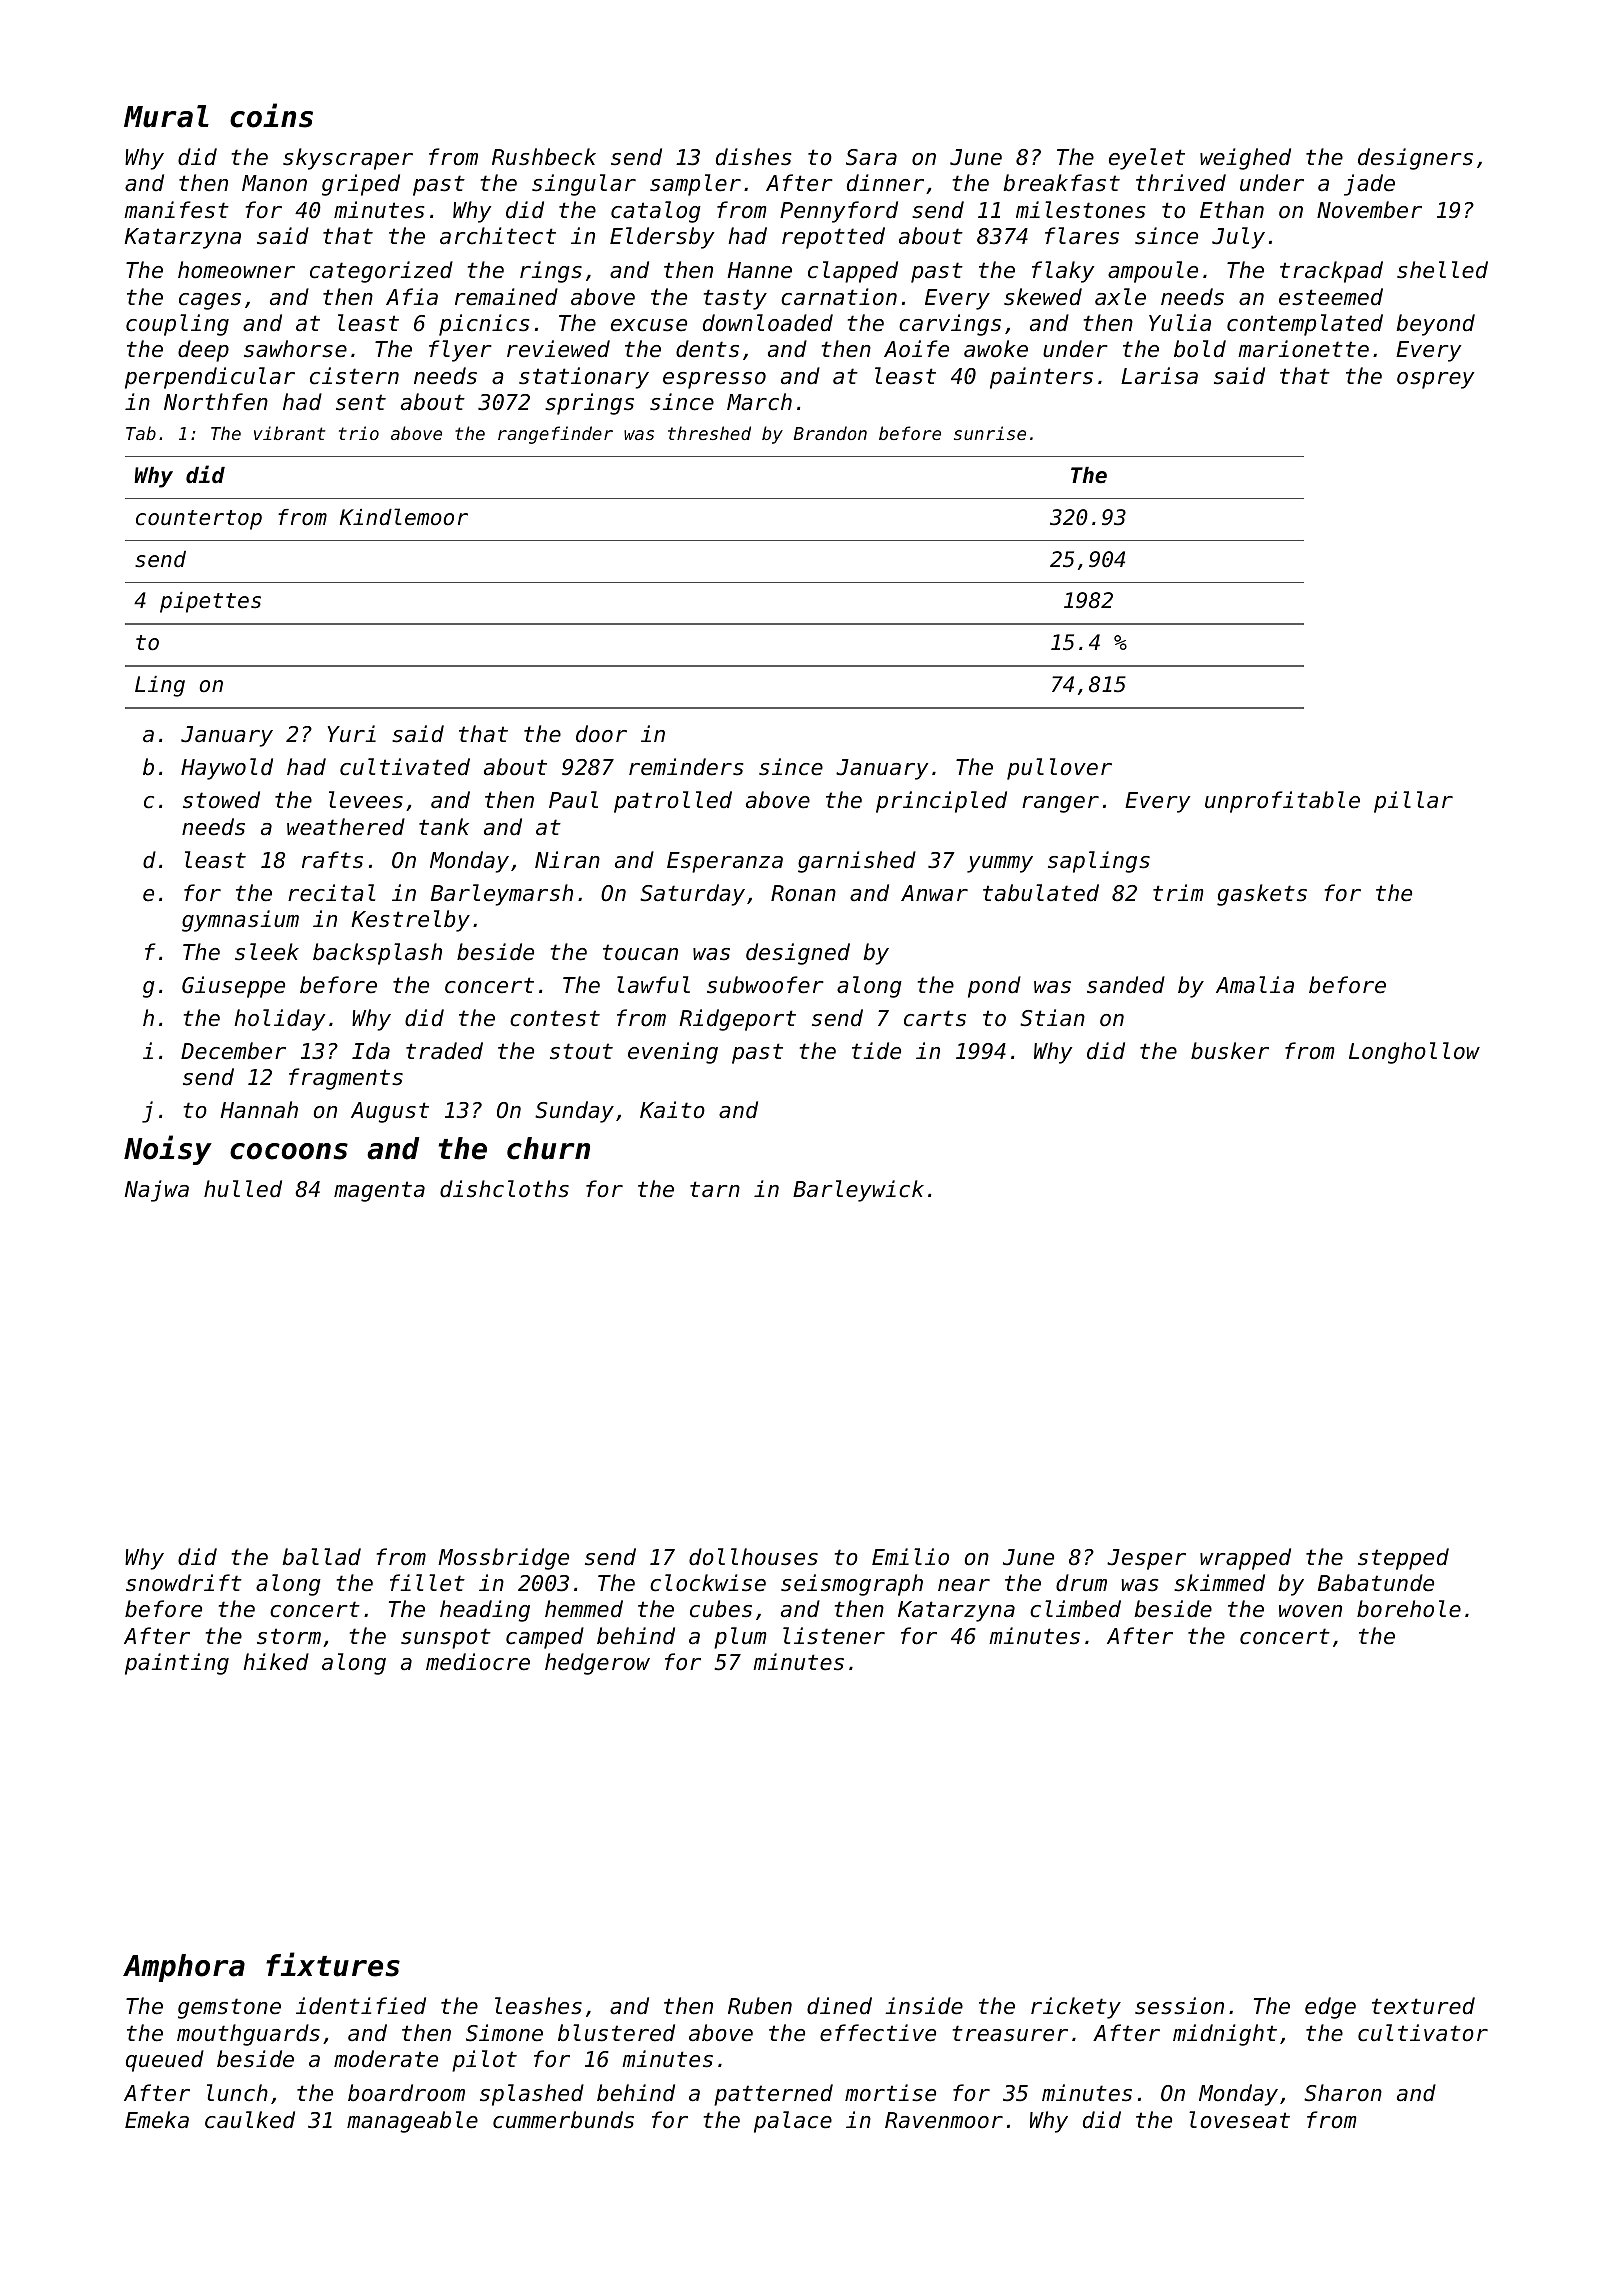 The height and width of the document is (2292, 1620). Describe the element at coordinates (793, 2122) in the document. I see `palace` at that location.
